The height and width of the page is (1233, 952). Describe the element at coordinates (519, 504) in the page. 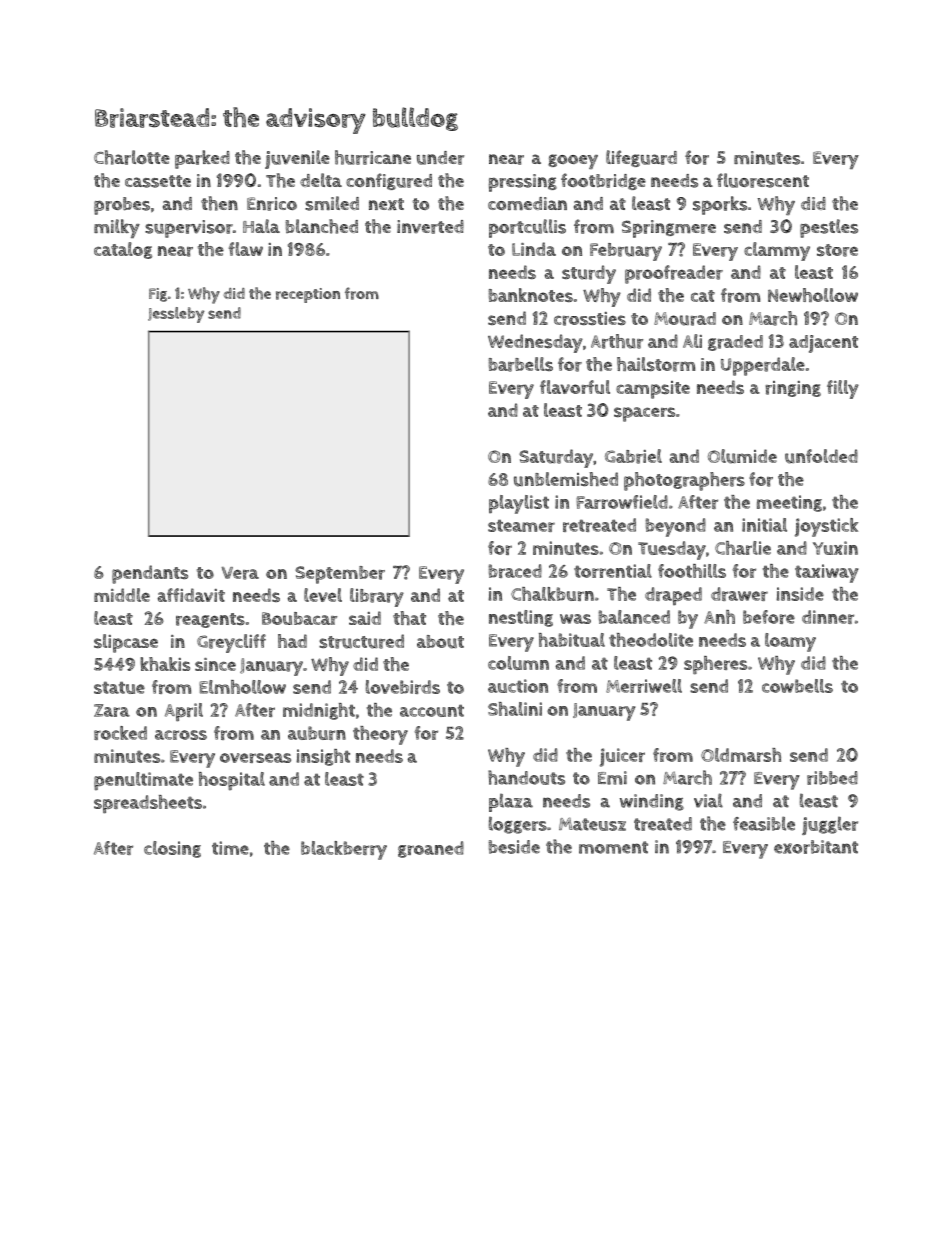

I see `playlist` at that location.
